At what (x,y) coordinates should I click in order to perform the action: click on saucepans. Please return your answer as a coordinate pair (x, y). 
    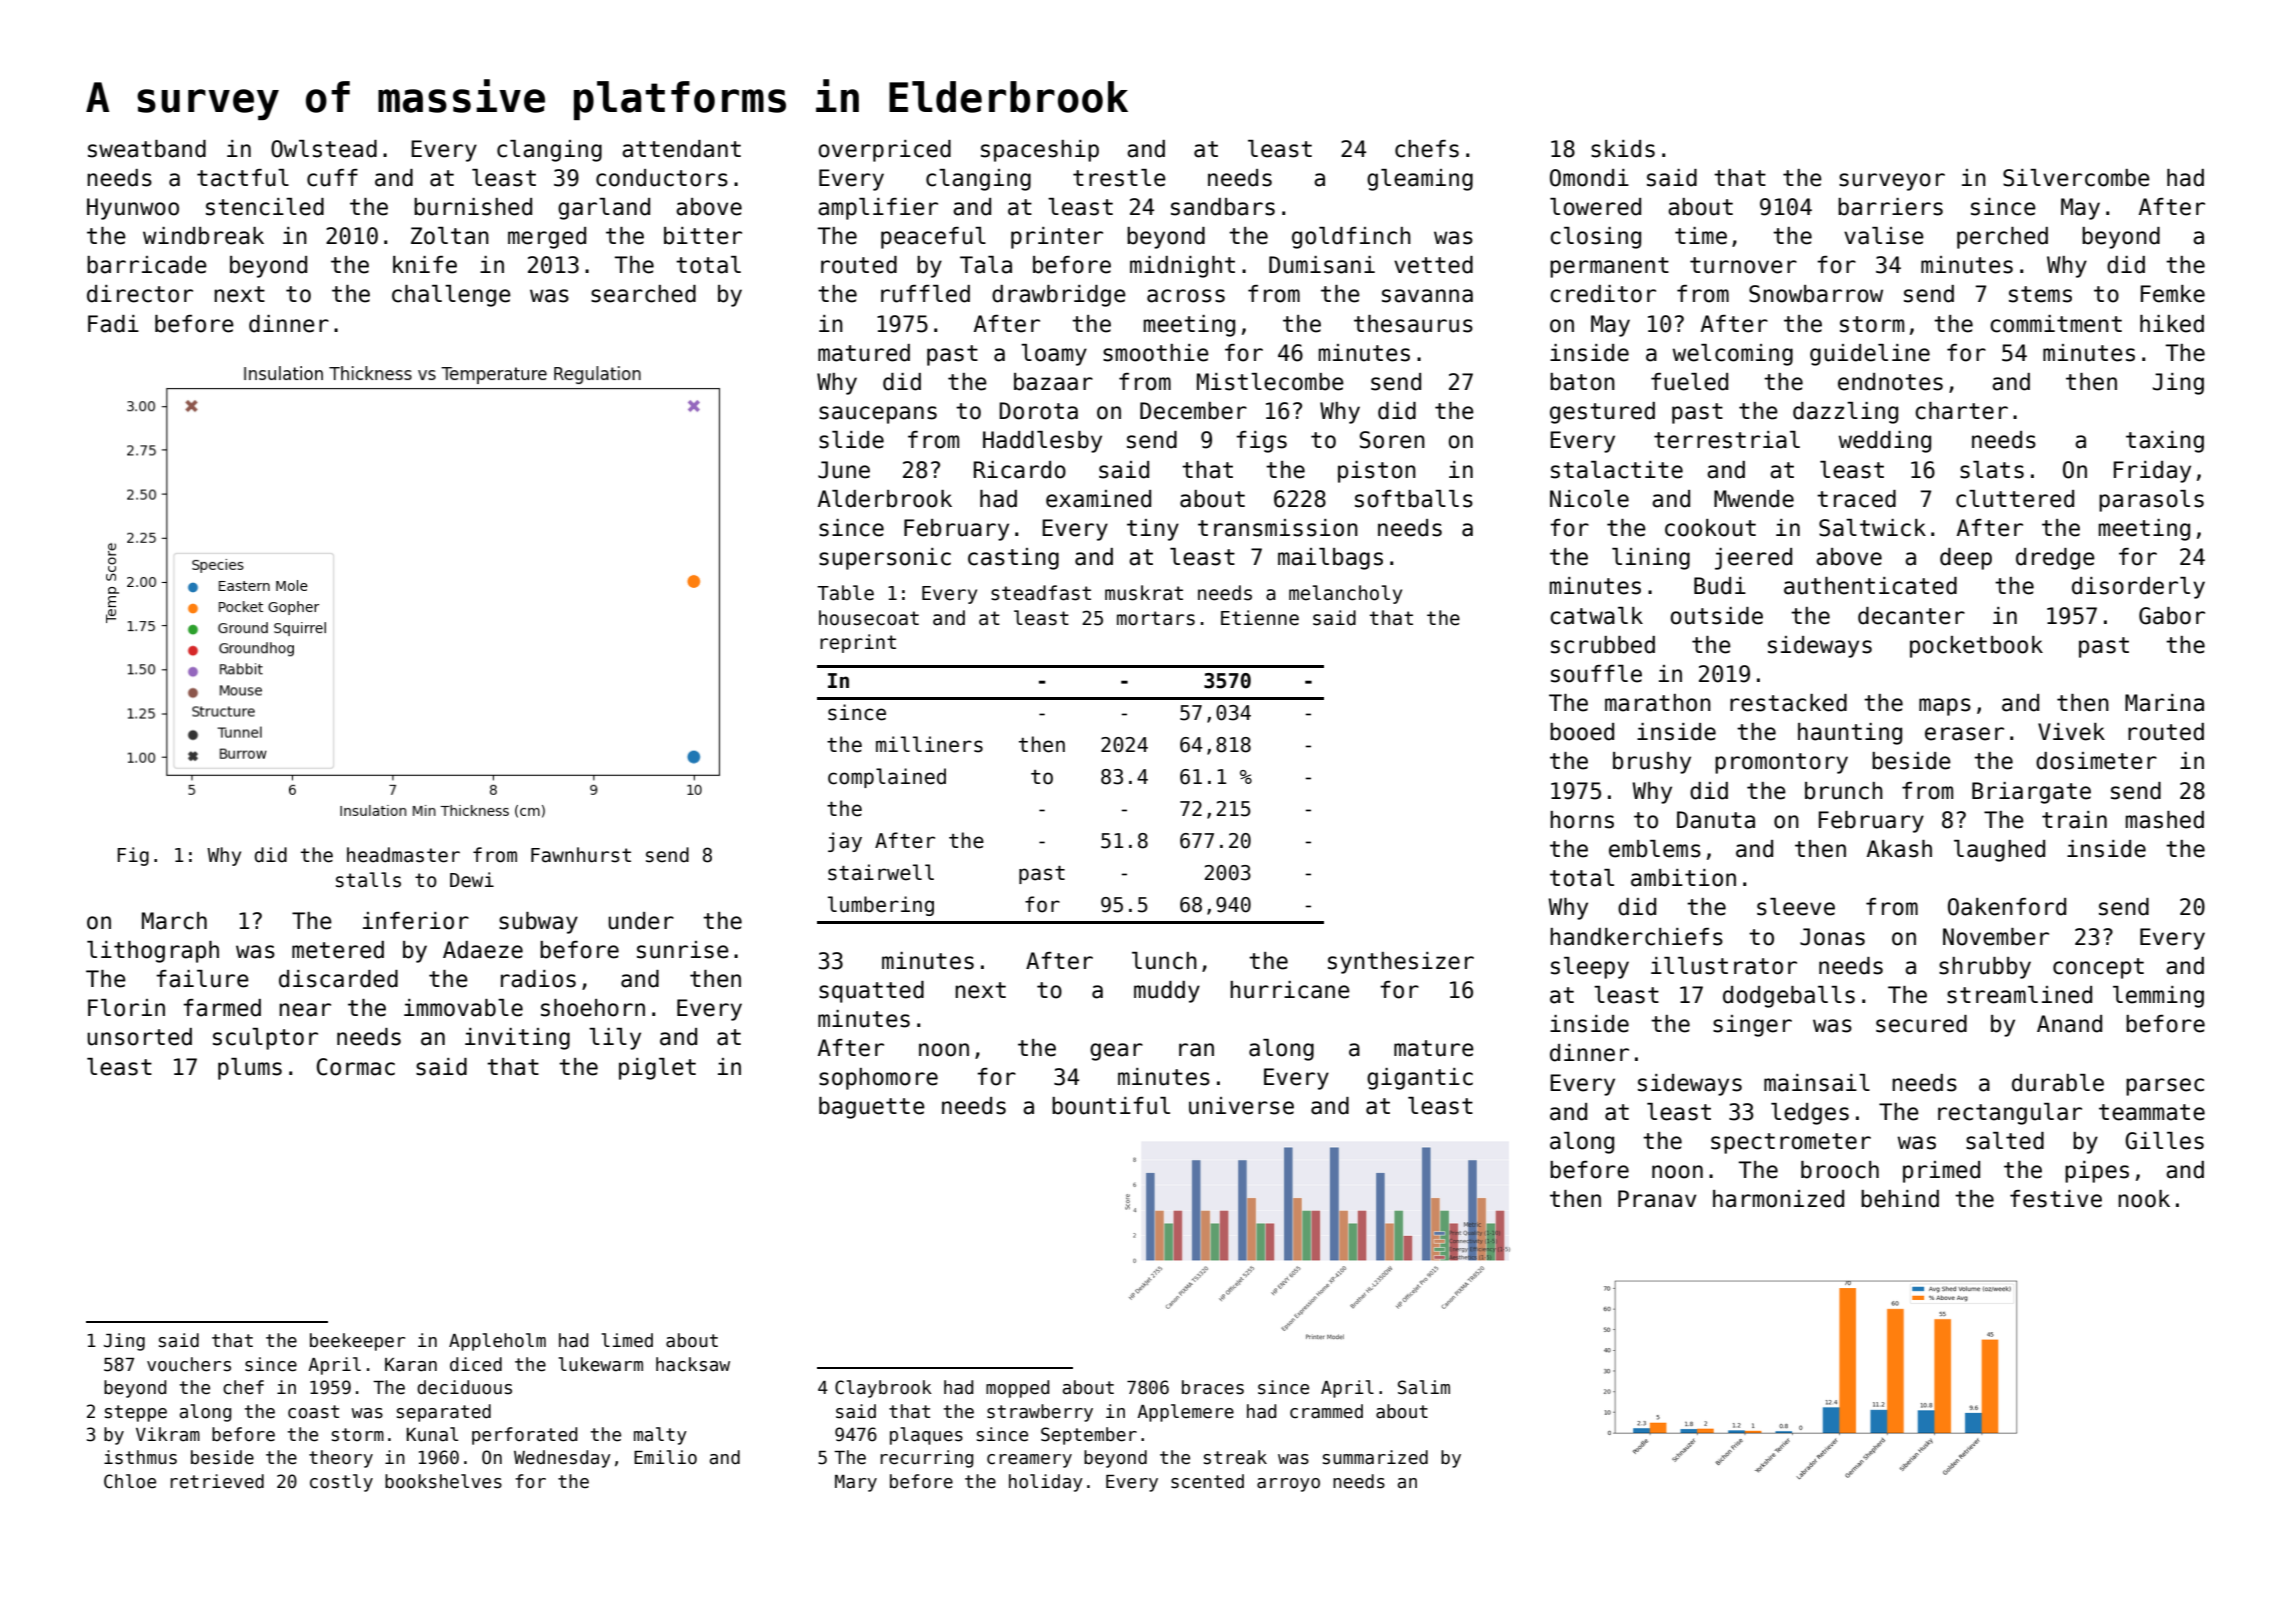
    Looking at the image, I should click on (878, 415).
